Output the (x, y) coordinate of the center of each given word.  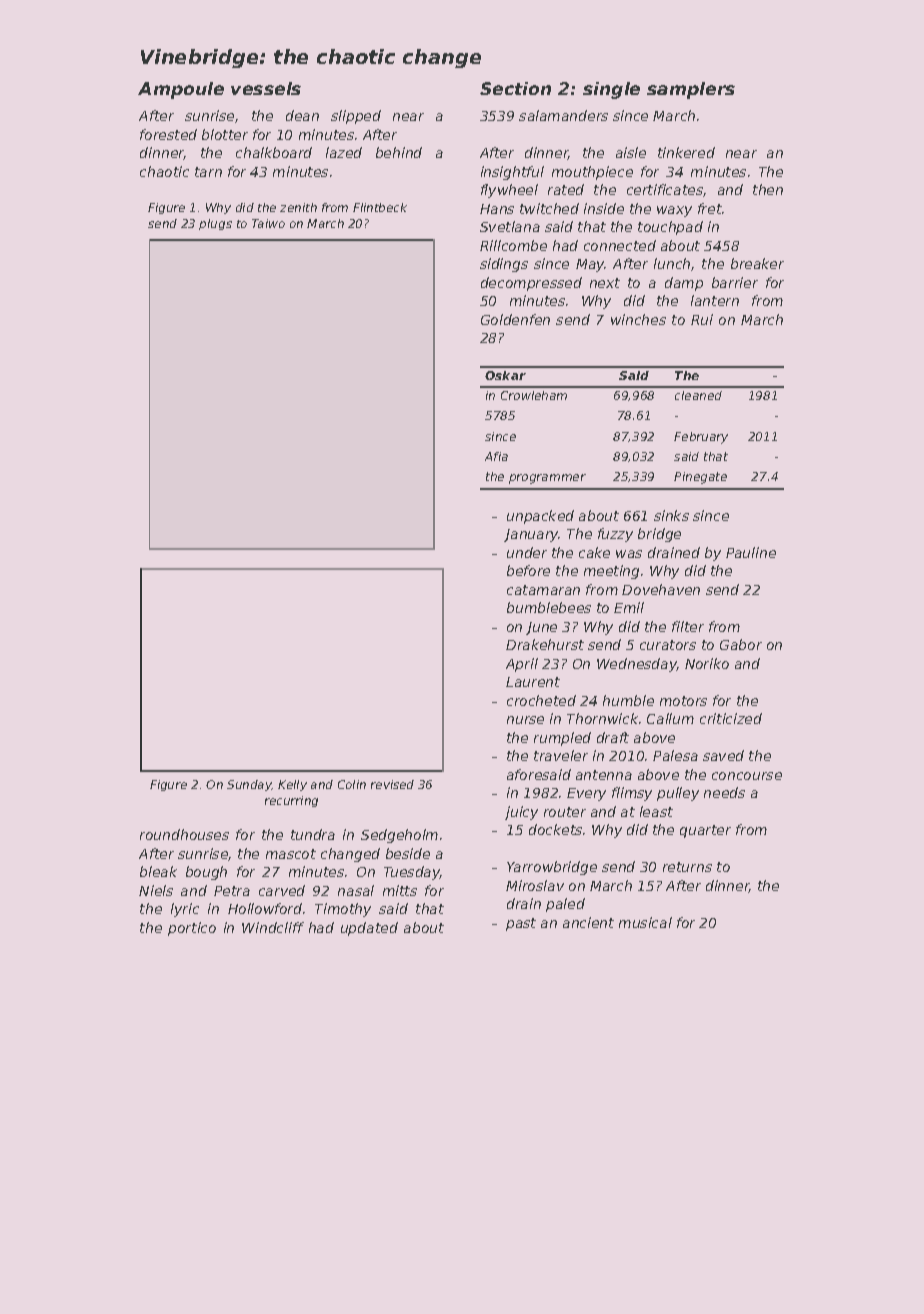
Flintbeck (380, 207)
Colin (352, 784)
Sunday (249, 785)
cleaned (698, 395)
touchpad (670, 228)
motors (683, 701)
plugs (215, 224)
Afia (496, 456)
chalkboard (274, 152)
